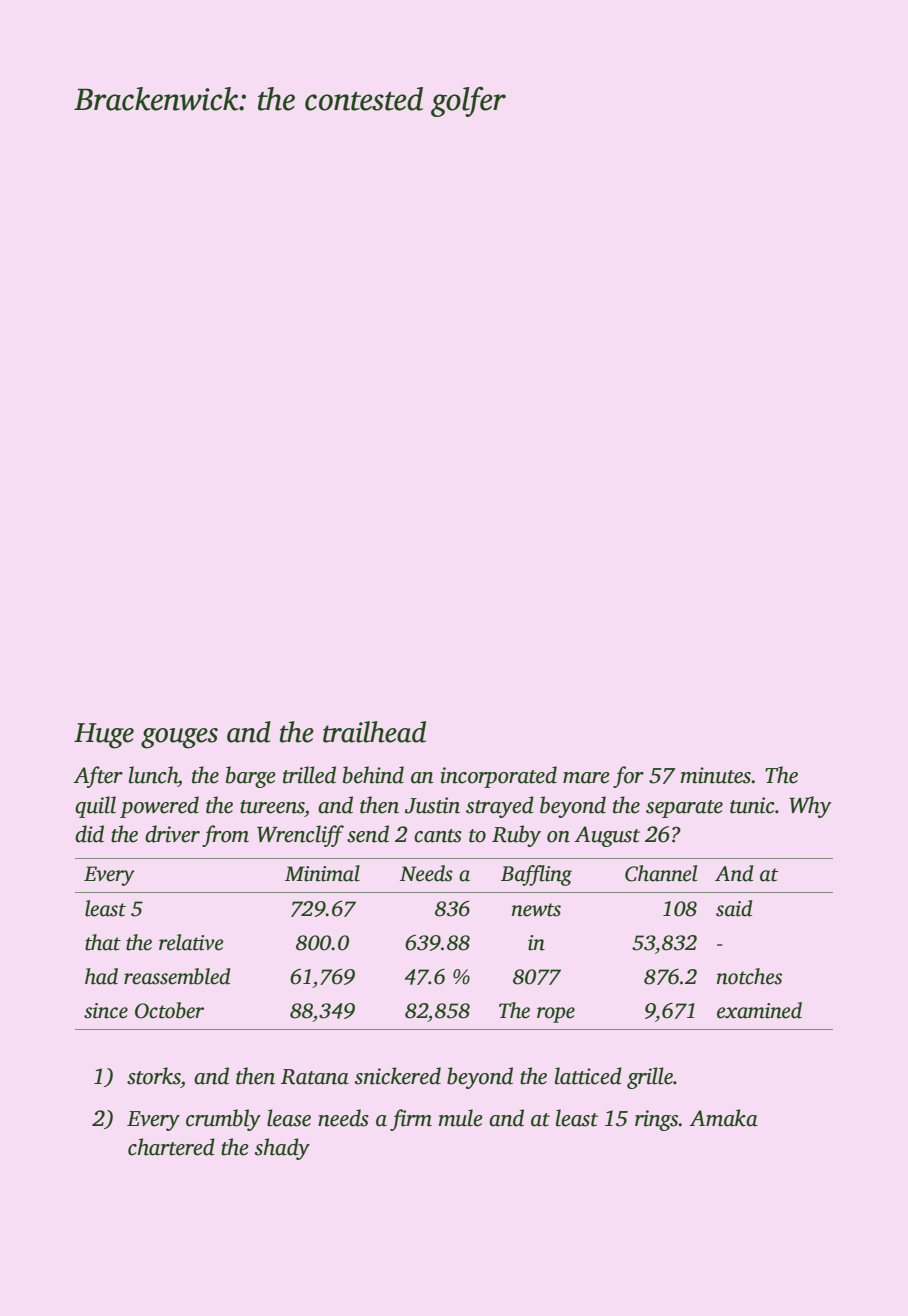 Image resolution: width=908 pixels, height=1316 pixels. I want to click on crumbly, so click(223, 1120).
